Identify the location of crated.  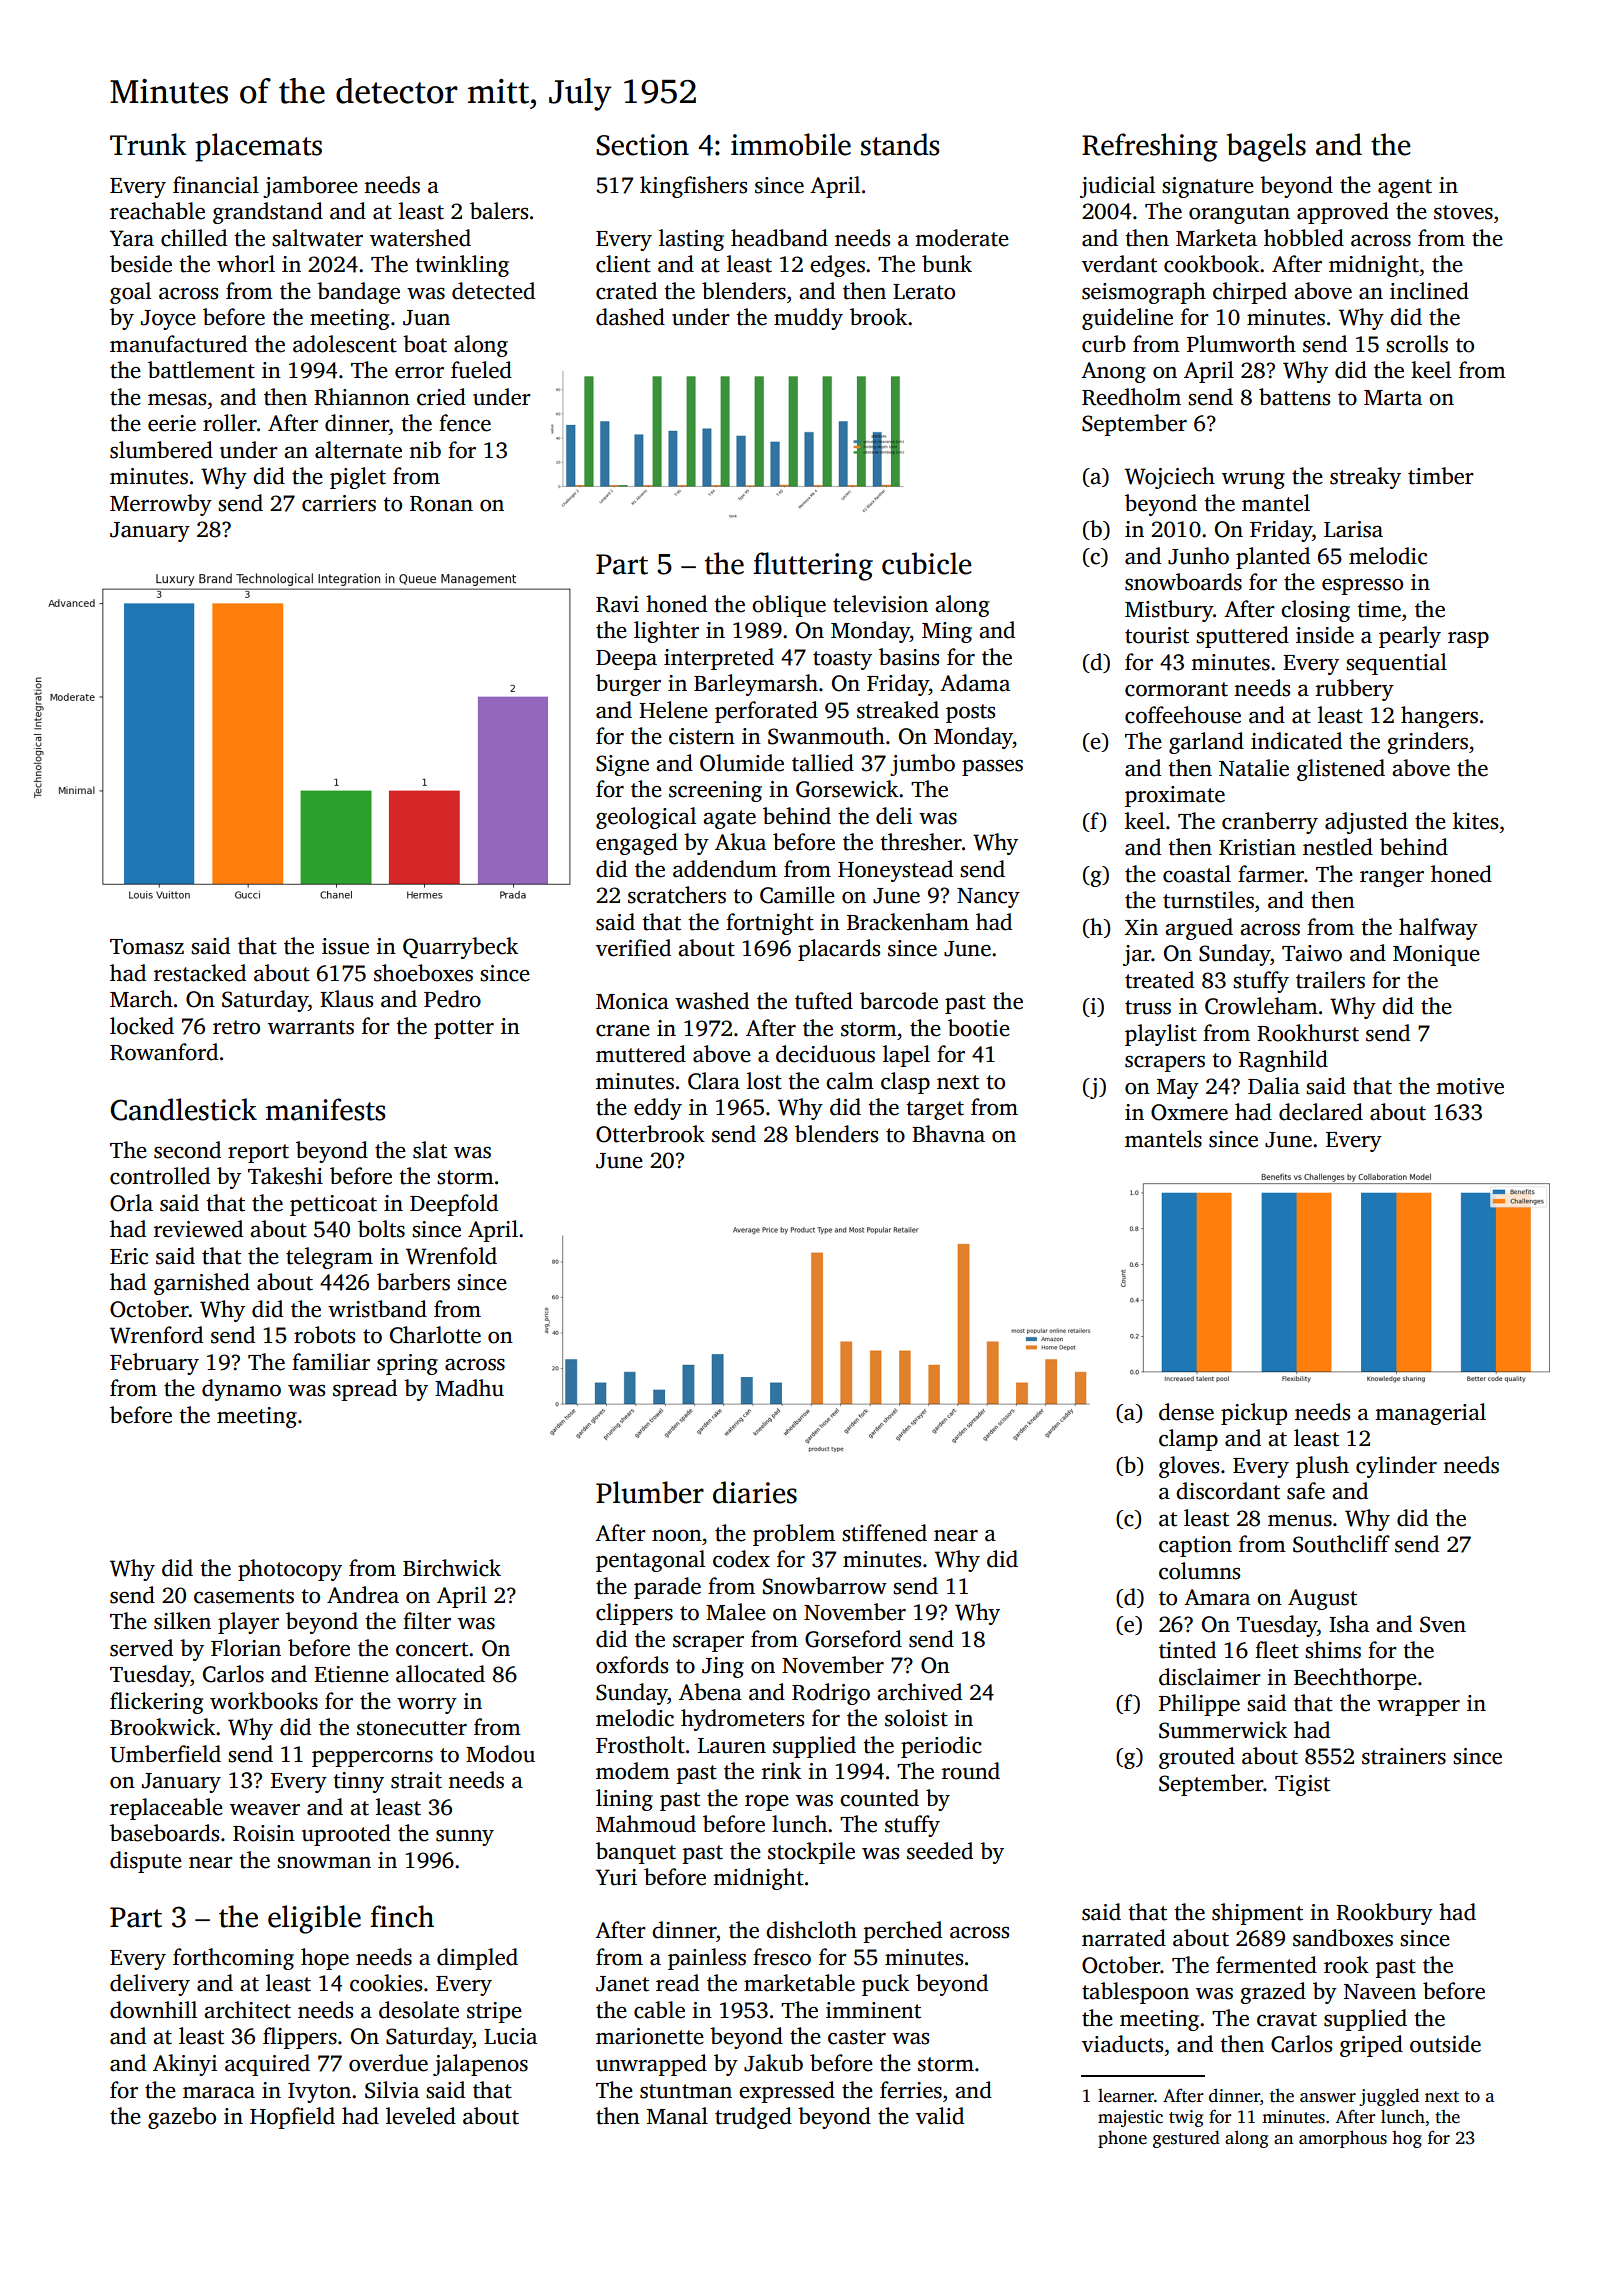
(626, 291).
